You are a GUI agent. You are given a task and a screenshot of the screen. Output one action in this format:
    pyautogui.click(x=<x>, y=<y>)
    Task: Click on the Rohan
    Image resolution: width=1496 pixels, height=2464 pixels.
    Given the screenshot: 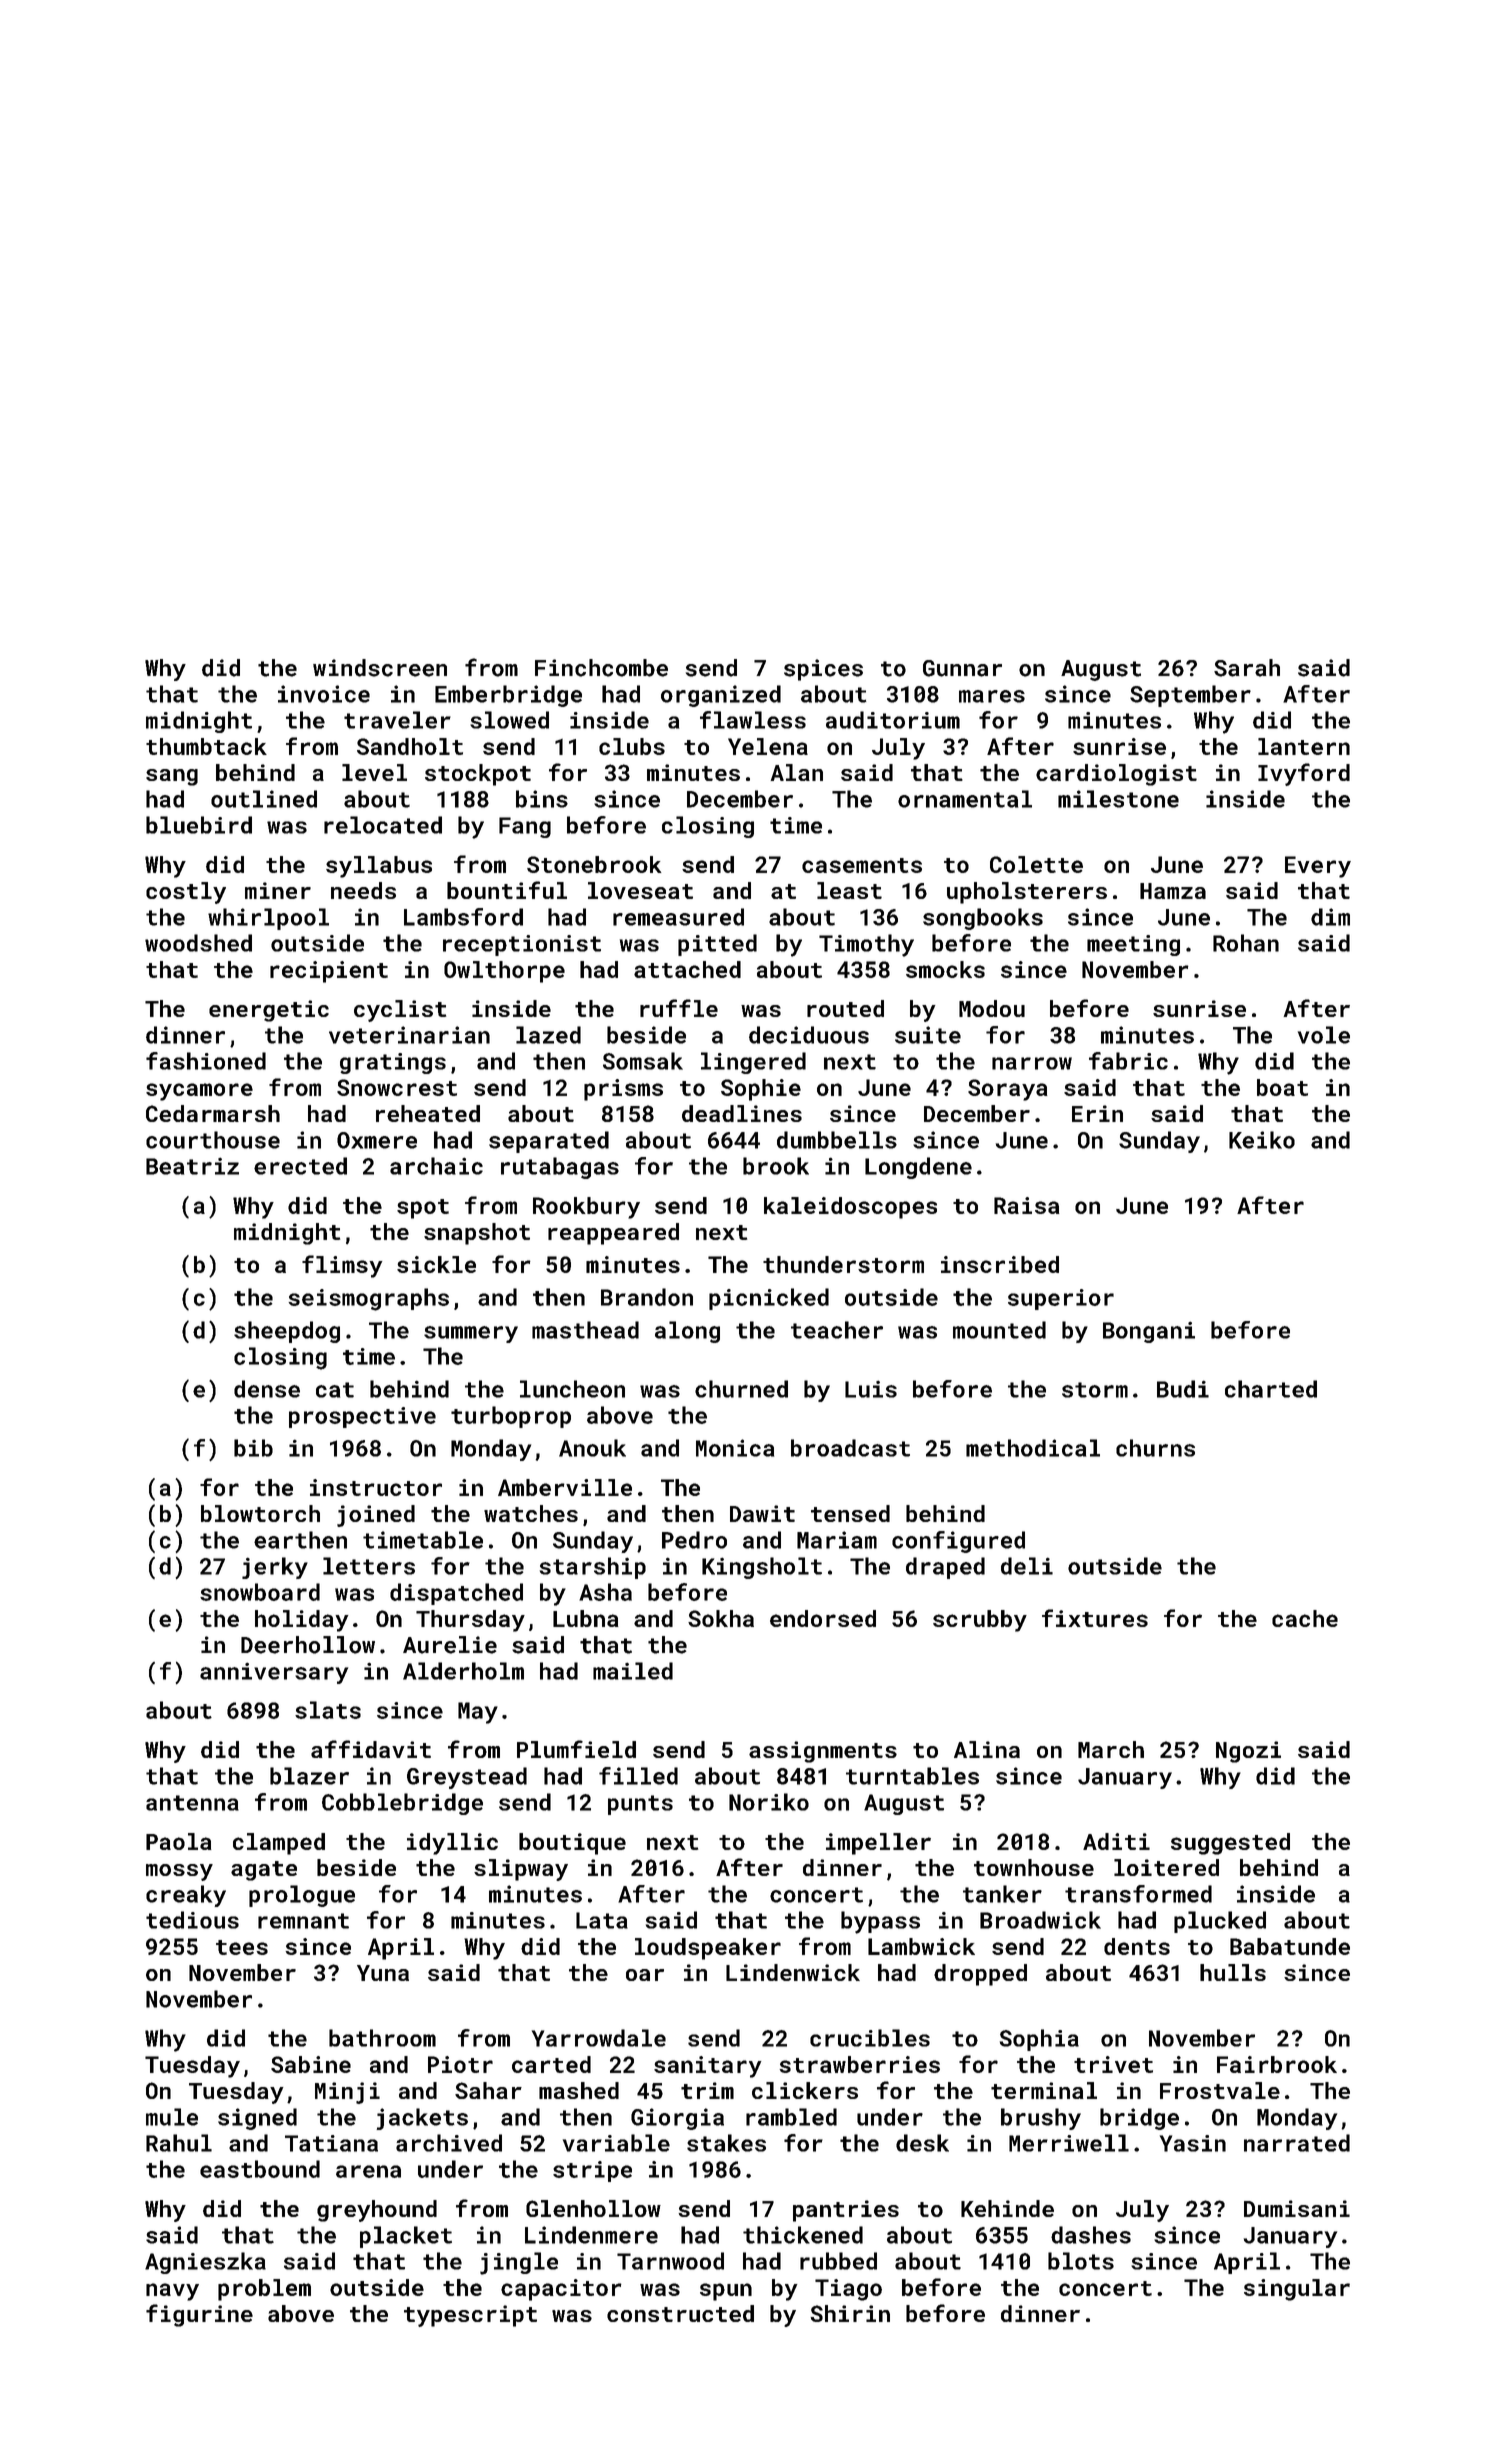 What is the action you would take?
    pyautogui.click(x=1246, y=943)
